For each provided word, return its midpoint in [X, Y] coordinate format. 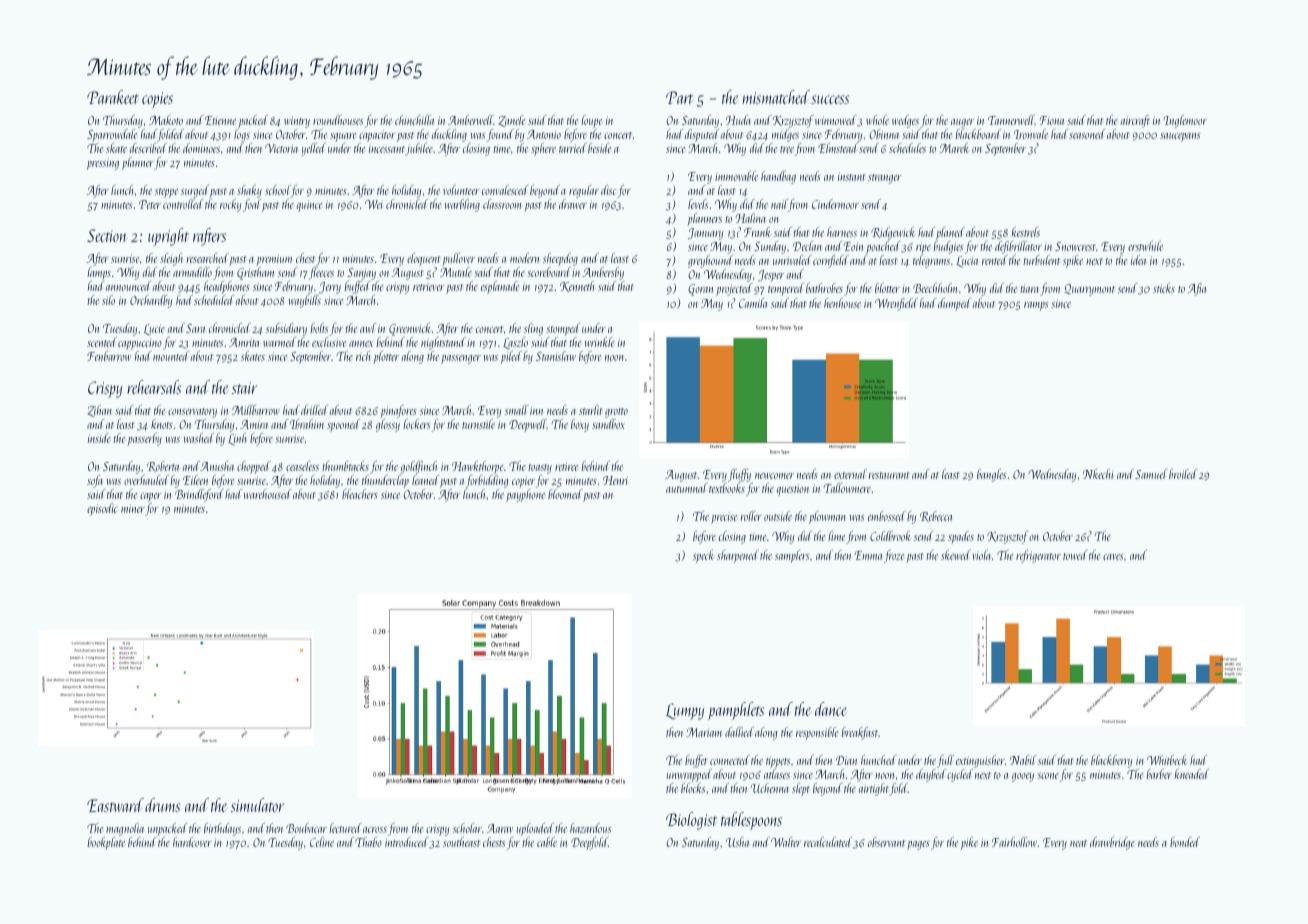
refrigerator [1038, 556]
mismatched [776, 97]
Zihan [99, 411]
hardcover [192, 842]
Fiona [1052, 120]
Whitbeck [1167, 760]
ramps [1036, 306]
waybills [304, 301]
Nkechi [1098, 474]
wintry [297, 122]
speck [704, 556]
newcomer [774, 476]
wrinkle [600, 342]
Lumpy [685, 711]
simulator [257, 805]
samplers [792, 556]
